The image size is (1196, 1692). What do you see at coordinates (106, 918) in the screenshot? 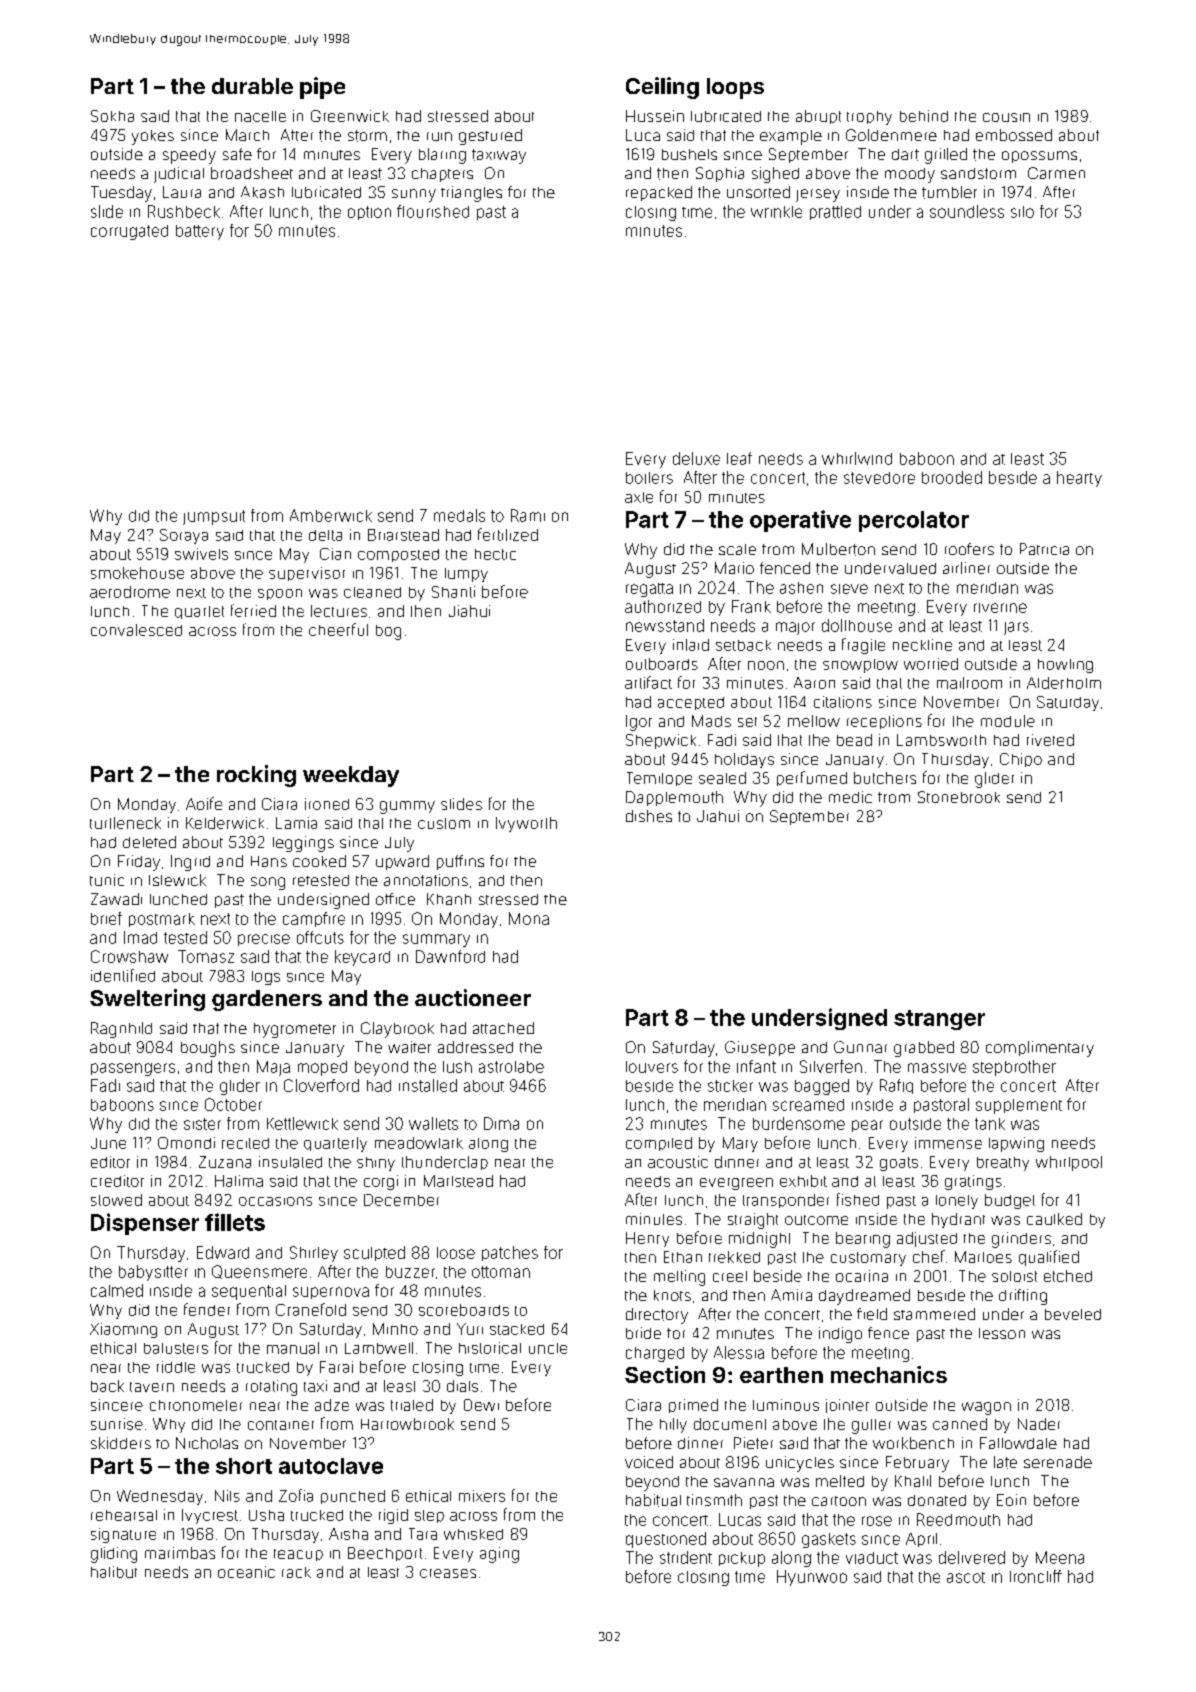
I see `brief` at bounding box center [106, 918].
